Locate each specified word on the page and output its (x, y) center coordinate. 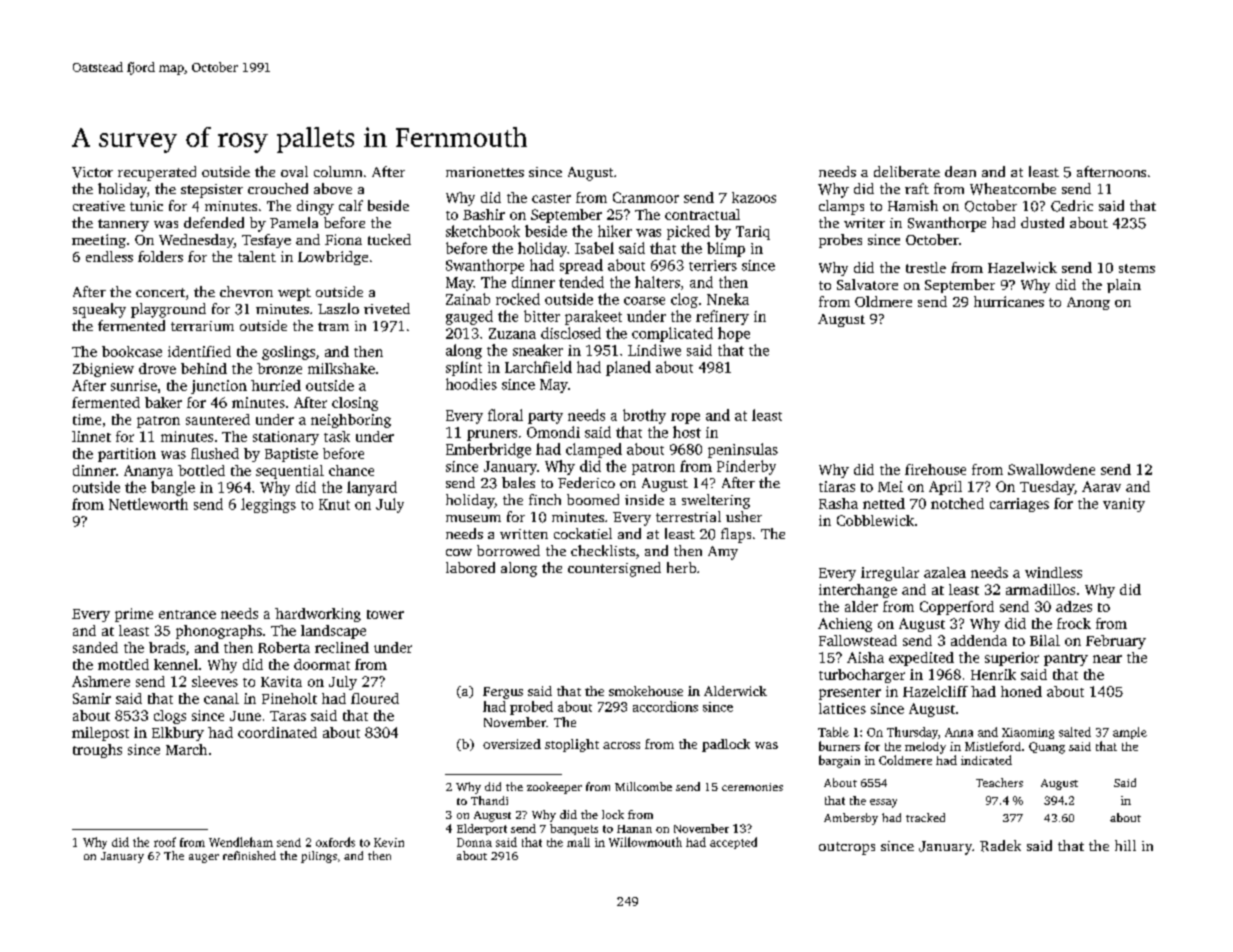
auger (204, 858)
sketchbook (483, 231)
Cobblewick (875, 520)
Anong (1088, 303)
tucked (389, 239)
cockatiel (583, 533)
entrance (187, 614)
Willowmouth (645, 842)
